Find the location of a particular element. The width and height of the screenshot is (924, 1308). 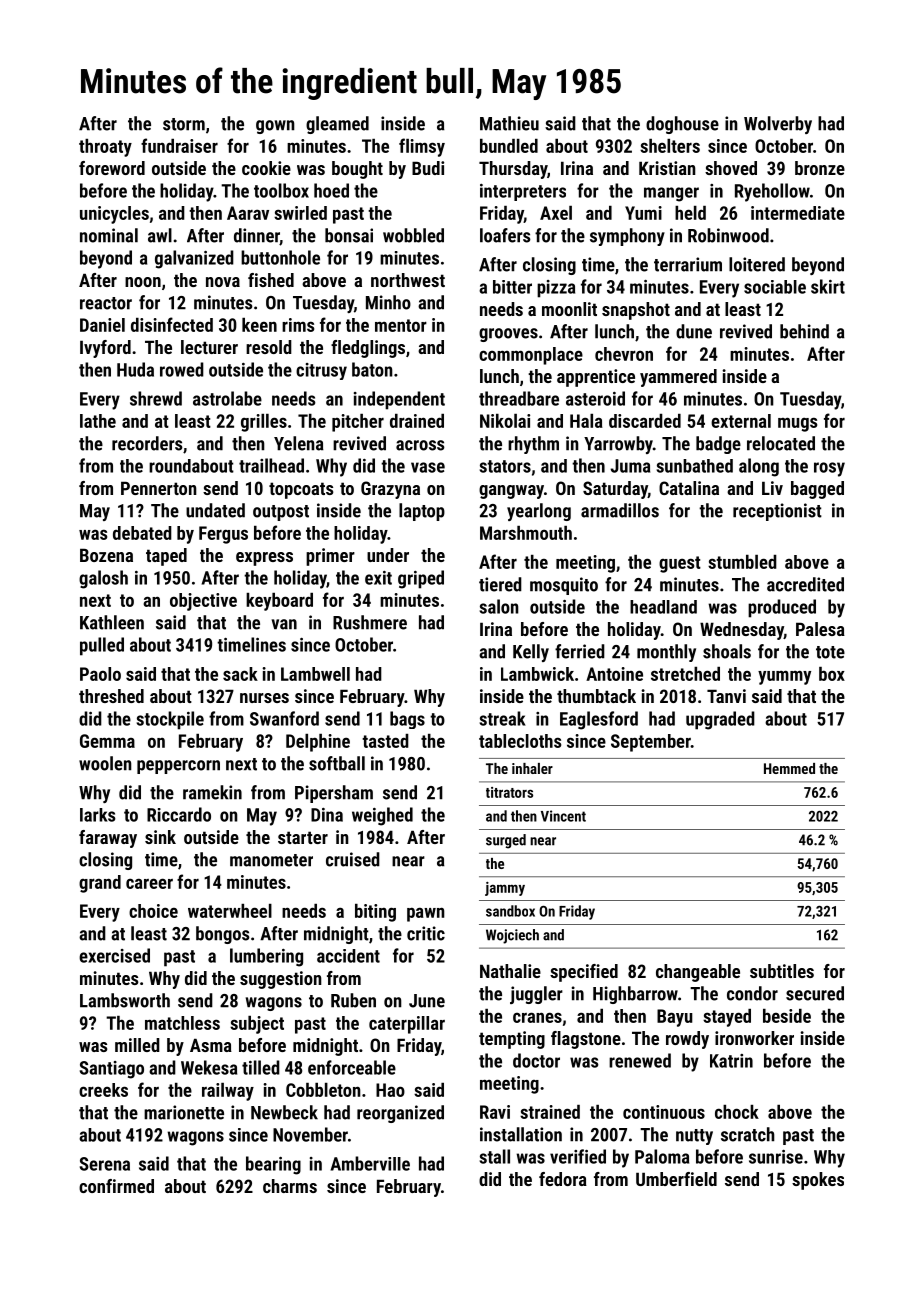

Mathieu is located at coordinates (509, 123).
